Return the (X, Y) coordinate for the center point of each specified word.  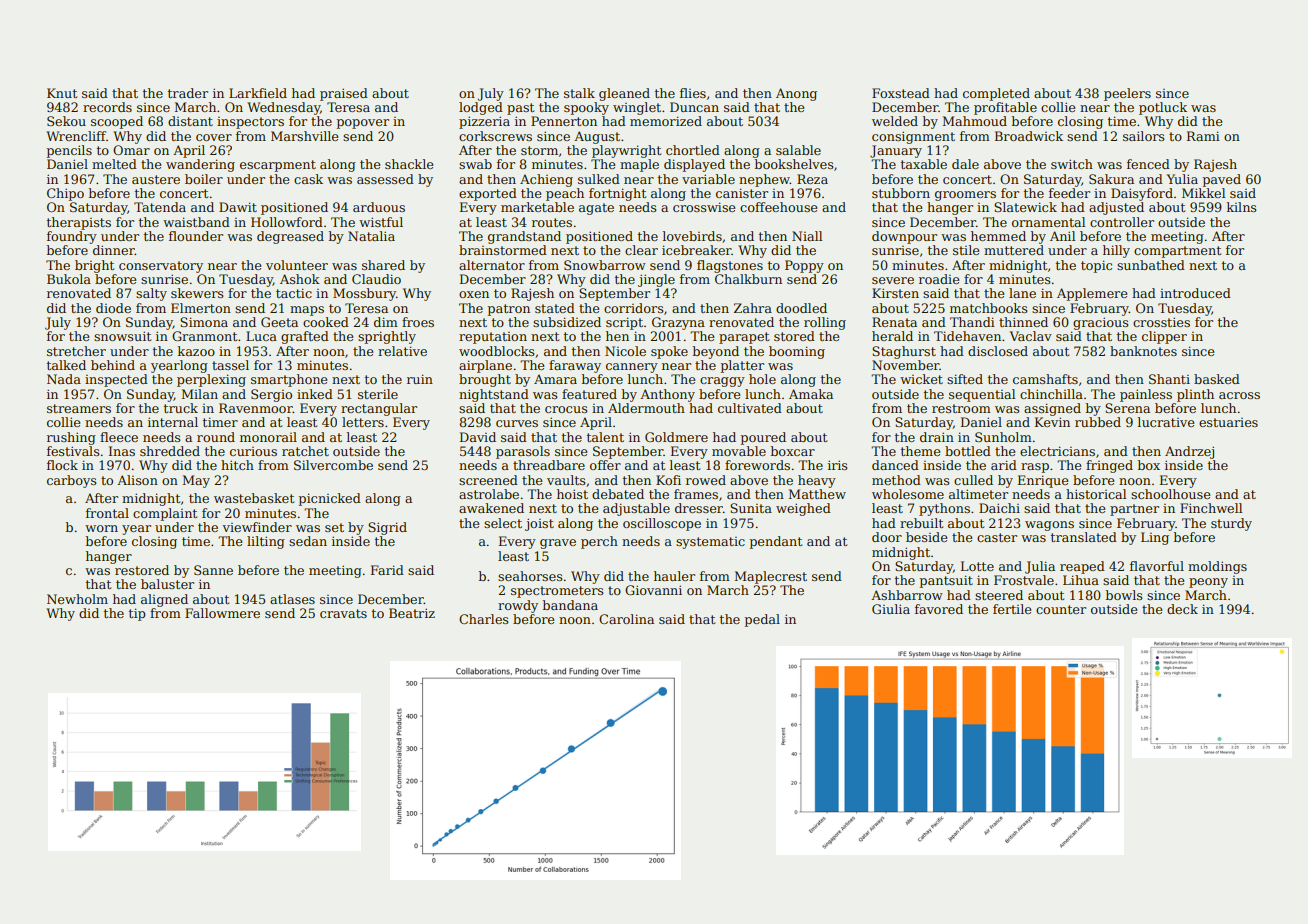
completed (996, 94)
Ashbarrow (907, 595)
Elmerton (201, 308)
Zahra (753, 308)
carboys (72, 481)
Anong (796, 94)
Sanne (213, 570)
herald (892, 336)
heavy (817, 481)
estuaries (1228, 422)
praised (344, 94)
